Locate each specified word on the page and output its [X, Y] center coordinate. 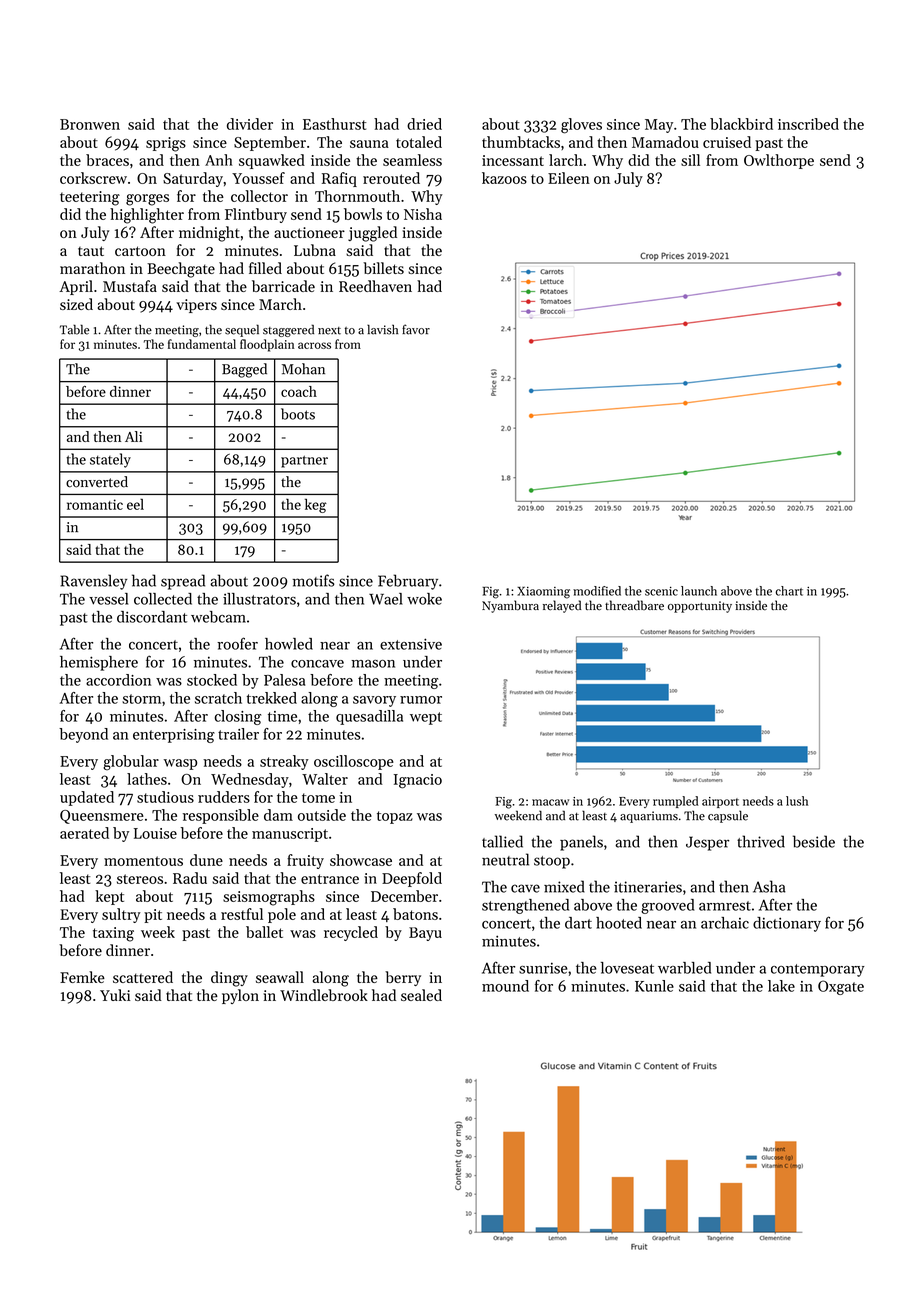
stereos [140, 879]
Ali [133, 436]
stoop [552, 862]
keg [316, 505]
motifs [314, 580]
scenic [661, 591]
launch [699, 591]
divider [250, 124]
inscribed [808, 124]
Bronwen [90, 124]
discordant [152, 617]
